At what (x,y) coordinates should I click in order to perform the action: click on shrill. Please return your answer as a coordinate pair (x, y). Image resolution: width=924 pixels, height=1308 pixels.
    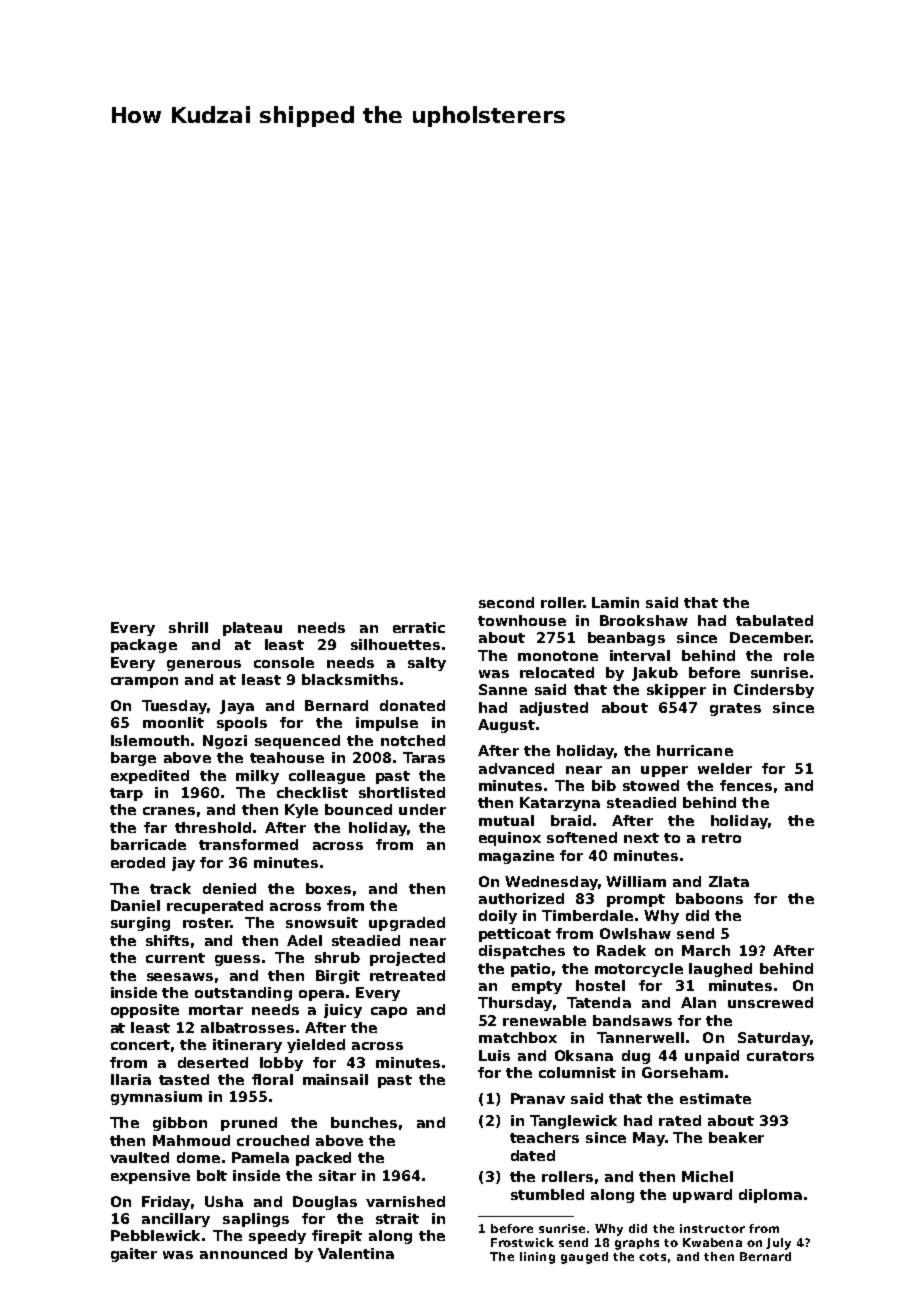
    Looking at the image, I should click on (188, 627).
